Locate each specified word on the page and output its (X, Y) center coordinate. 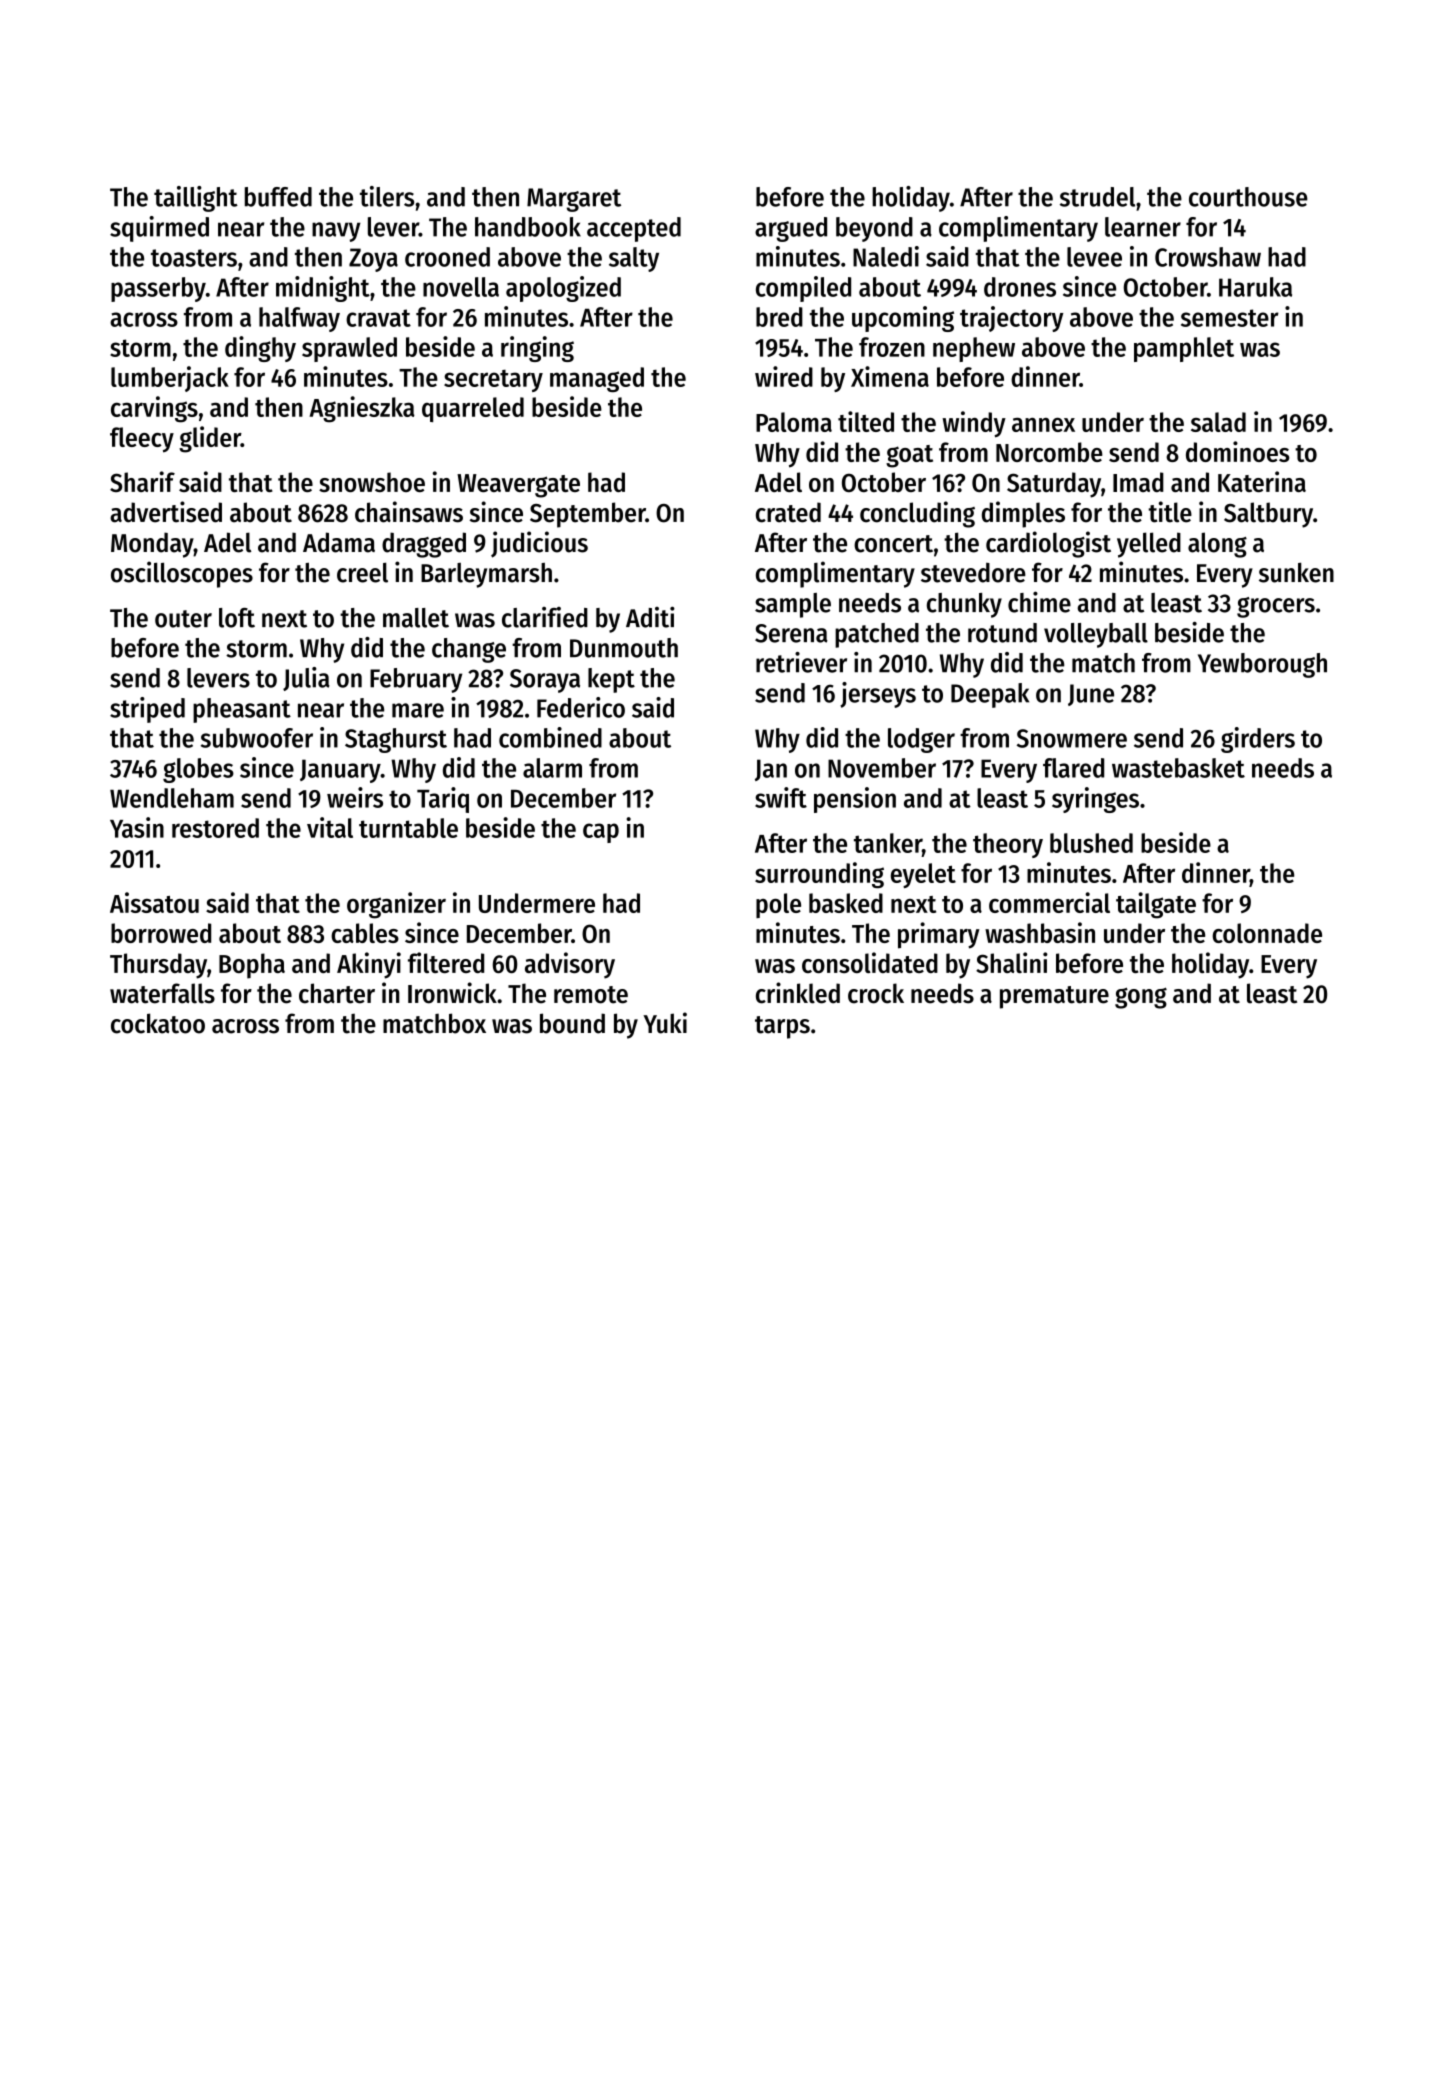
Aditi (650, 617)
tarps (782, 1027)
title (1170, 512)
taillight (196, 199)
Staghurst (396, 740)
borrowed (161, 933)
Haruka (1255, 287)
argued (791, 229)
